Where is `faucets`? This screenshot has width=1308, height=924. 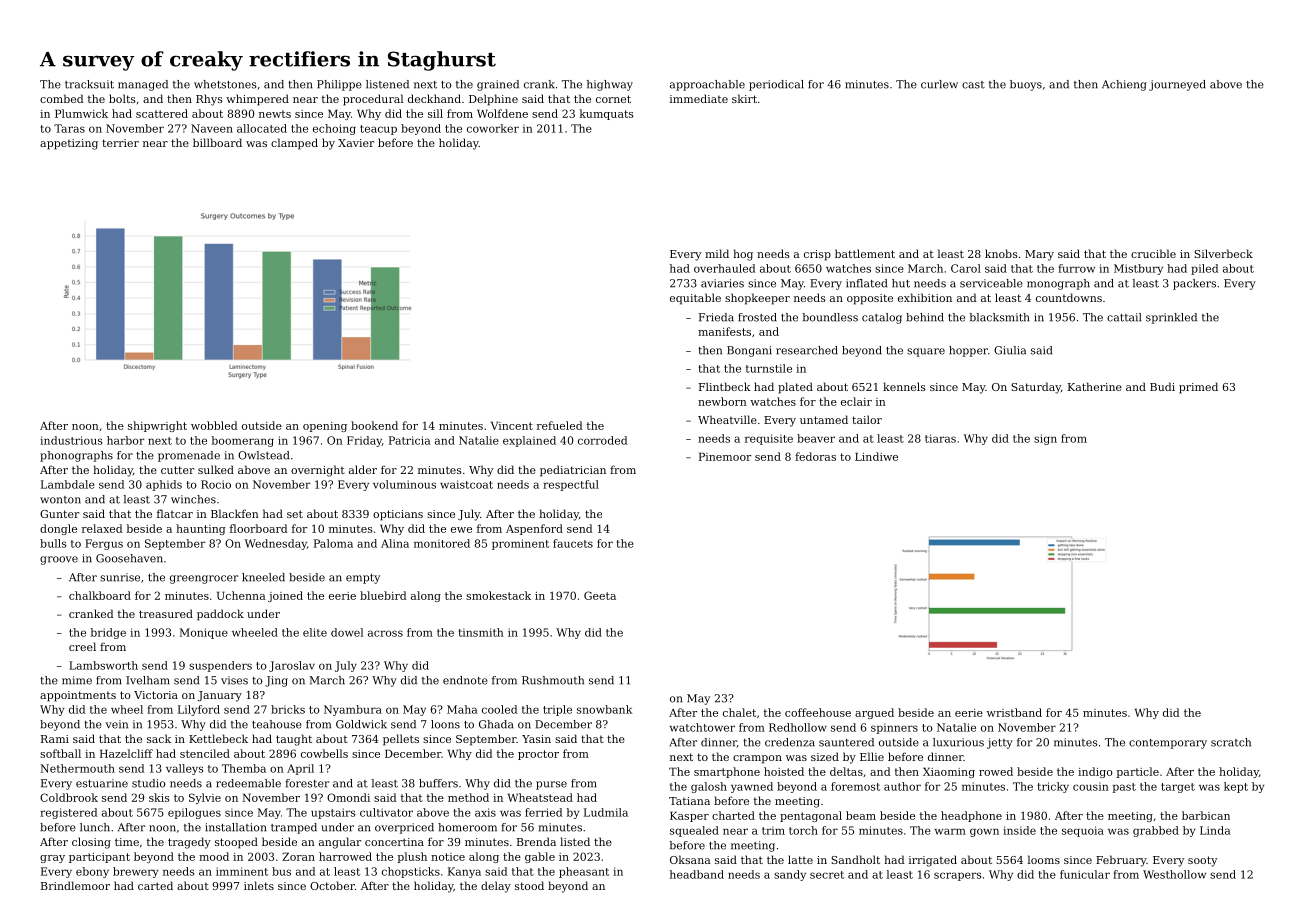
faucets is located at coordinates (573, 543).
